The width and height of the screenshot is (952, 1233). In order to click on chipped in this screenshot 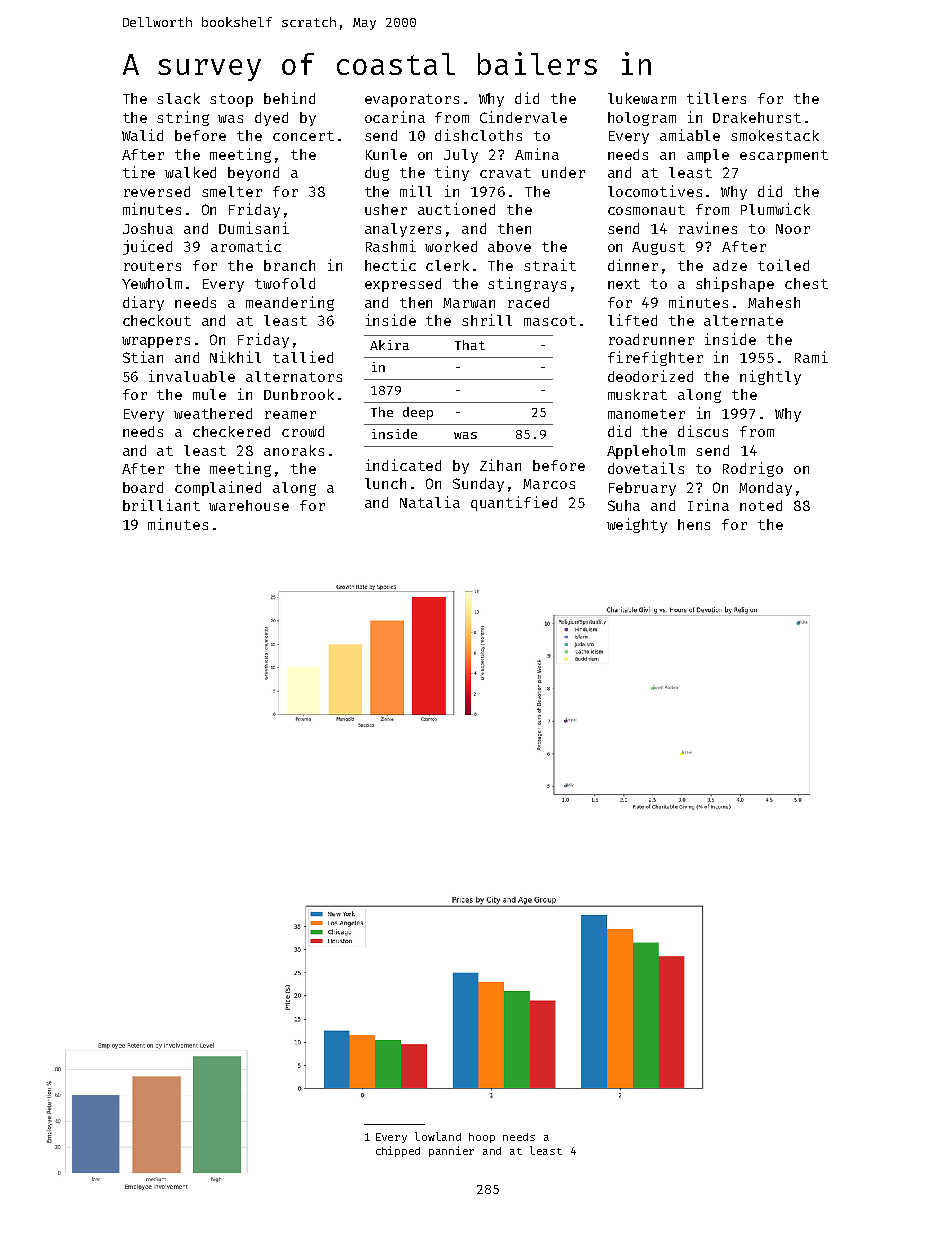, I will do `click(398, 1151)`.
